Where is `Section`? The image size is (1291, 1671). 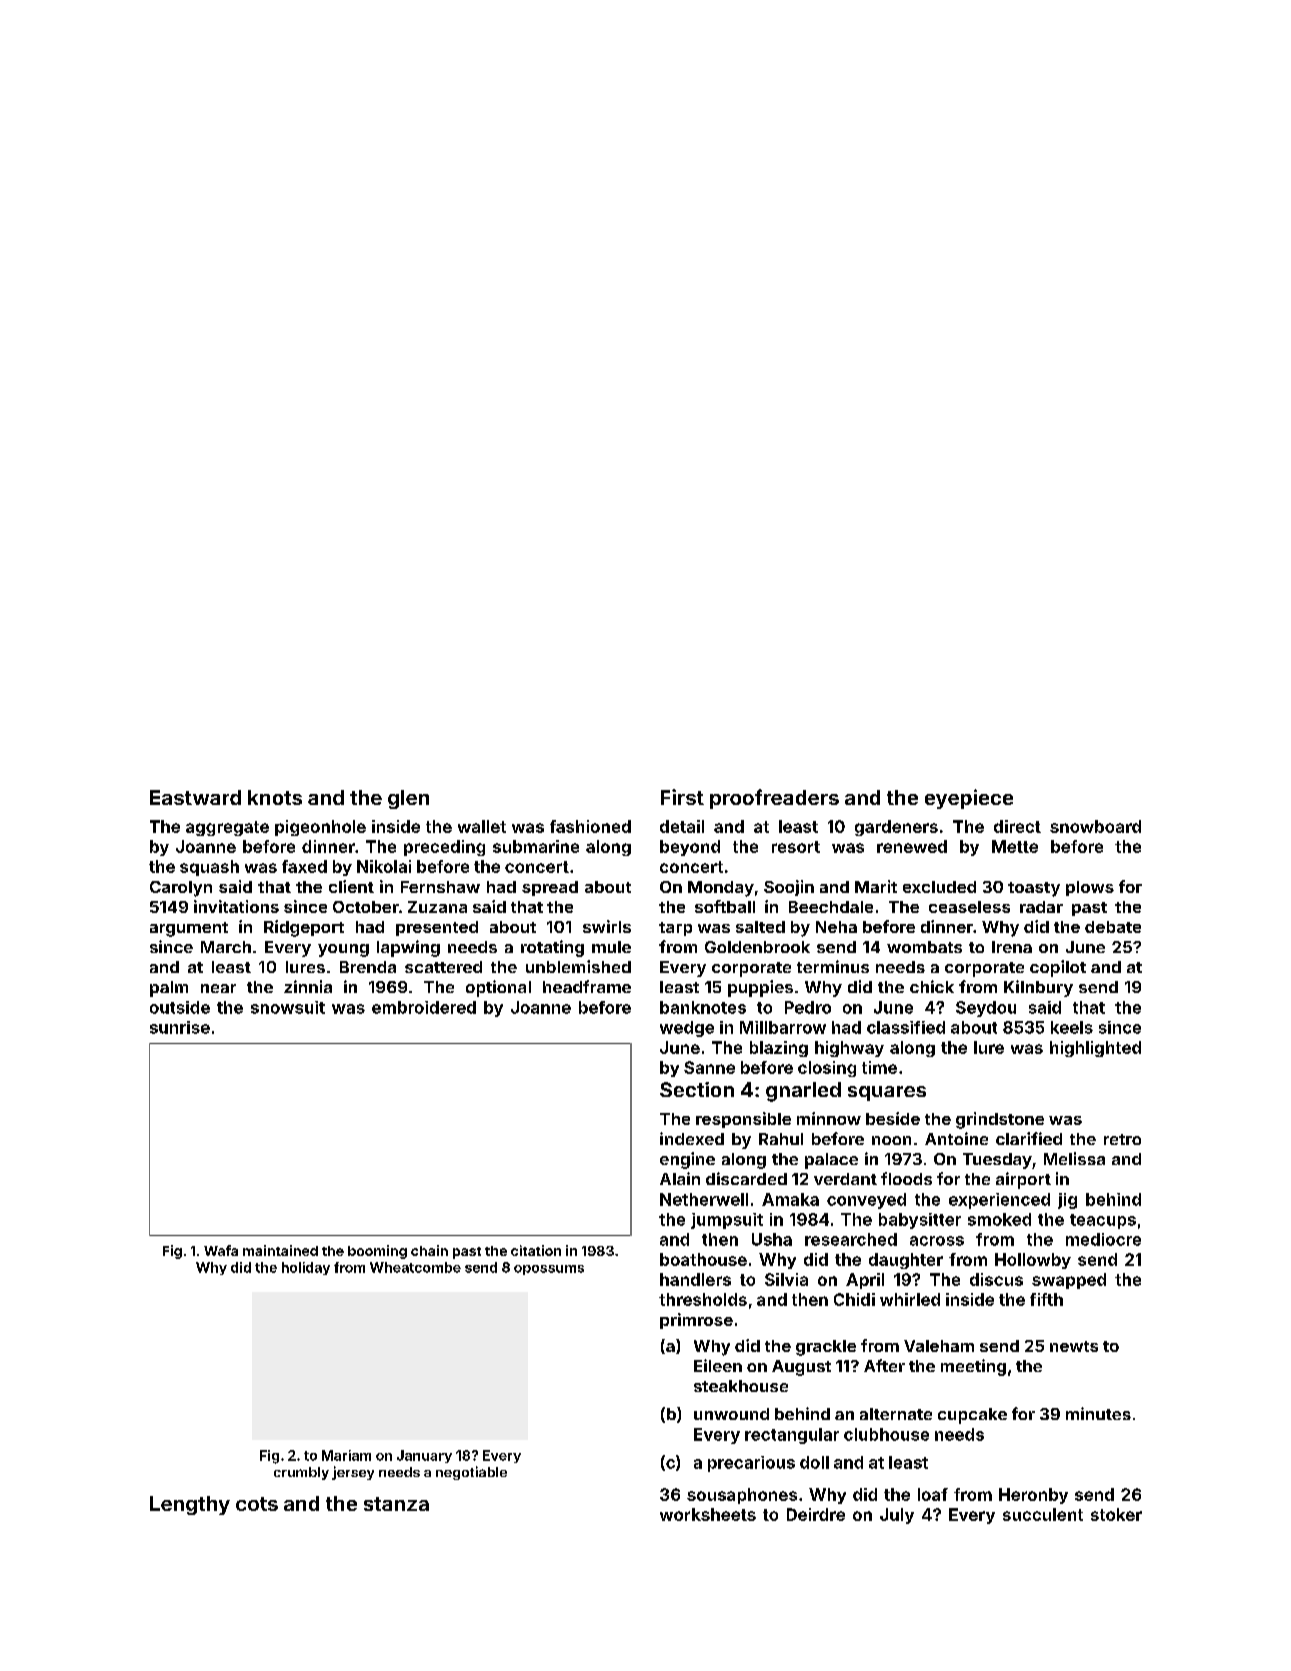 Section is located at coordinates (697, 1089).
